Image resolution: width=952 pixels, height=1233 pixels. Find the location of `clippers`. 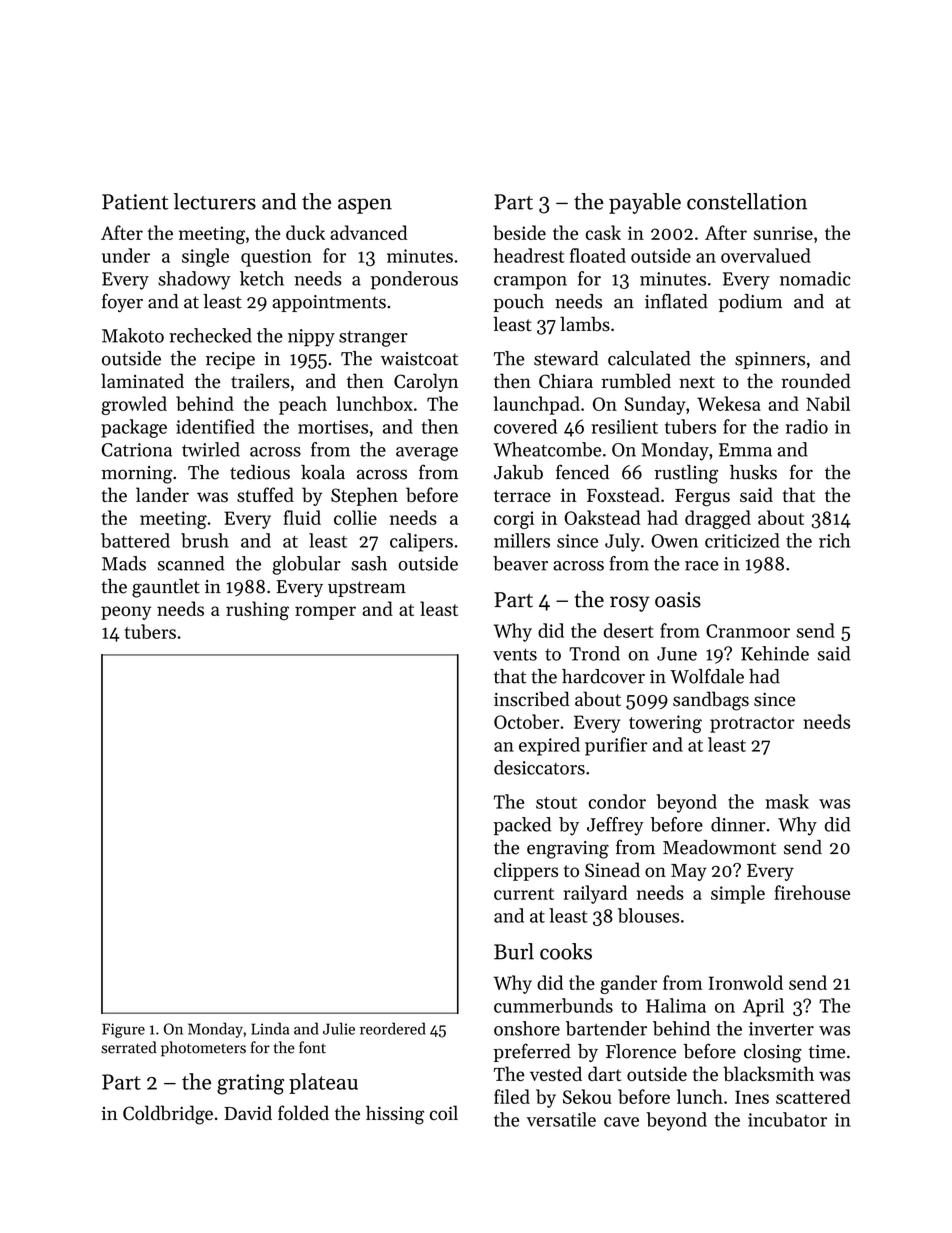

clippers is located at coordinates (526, 871).
